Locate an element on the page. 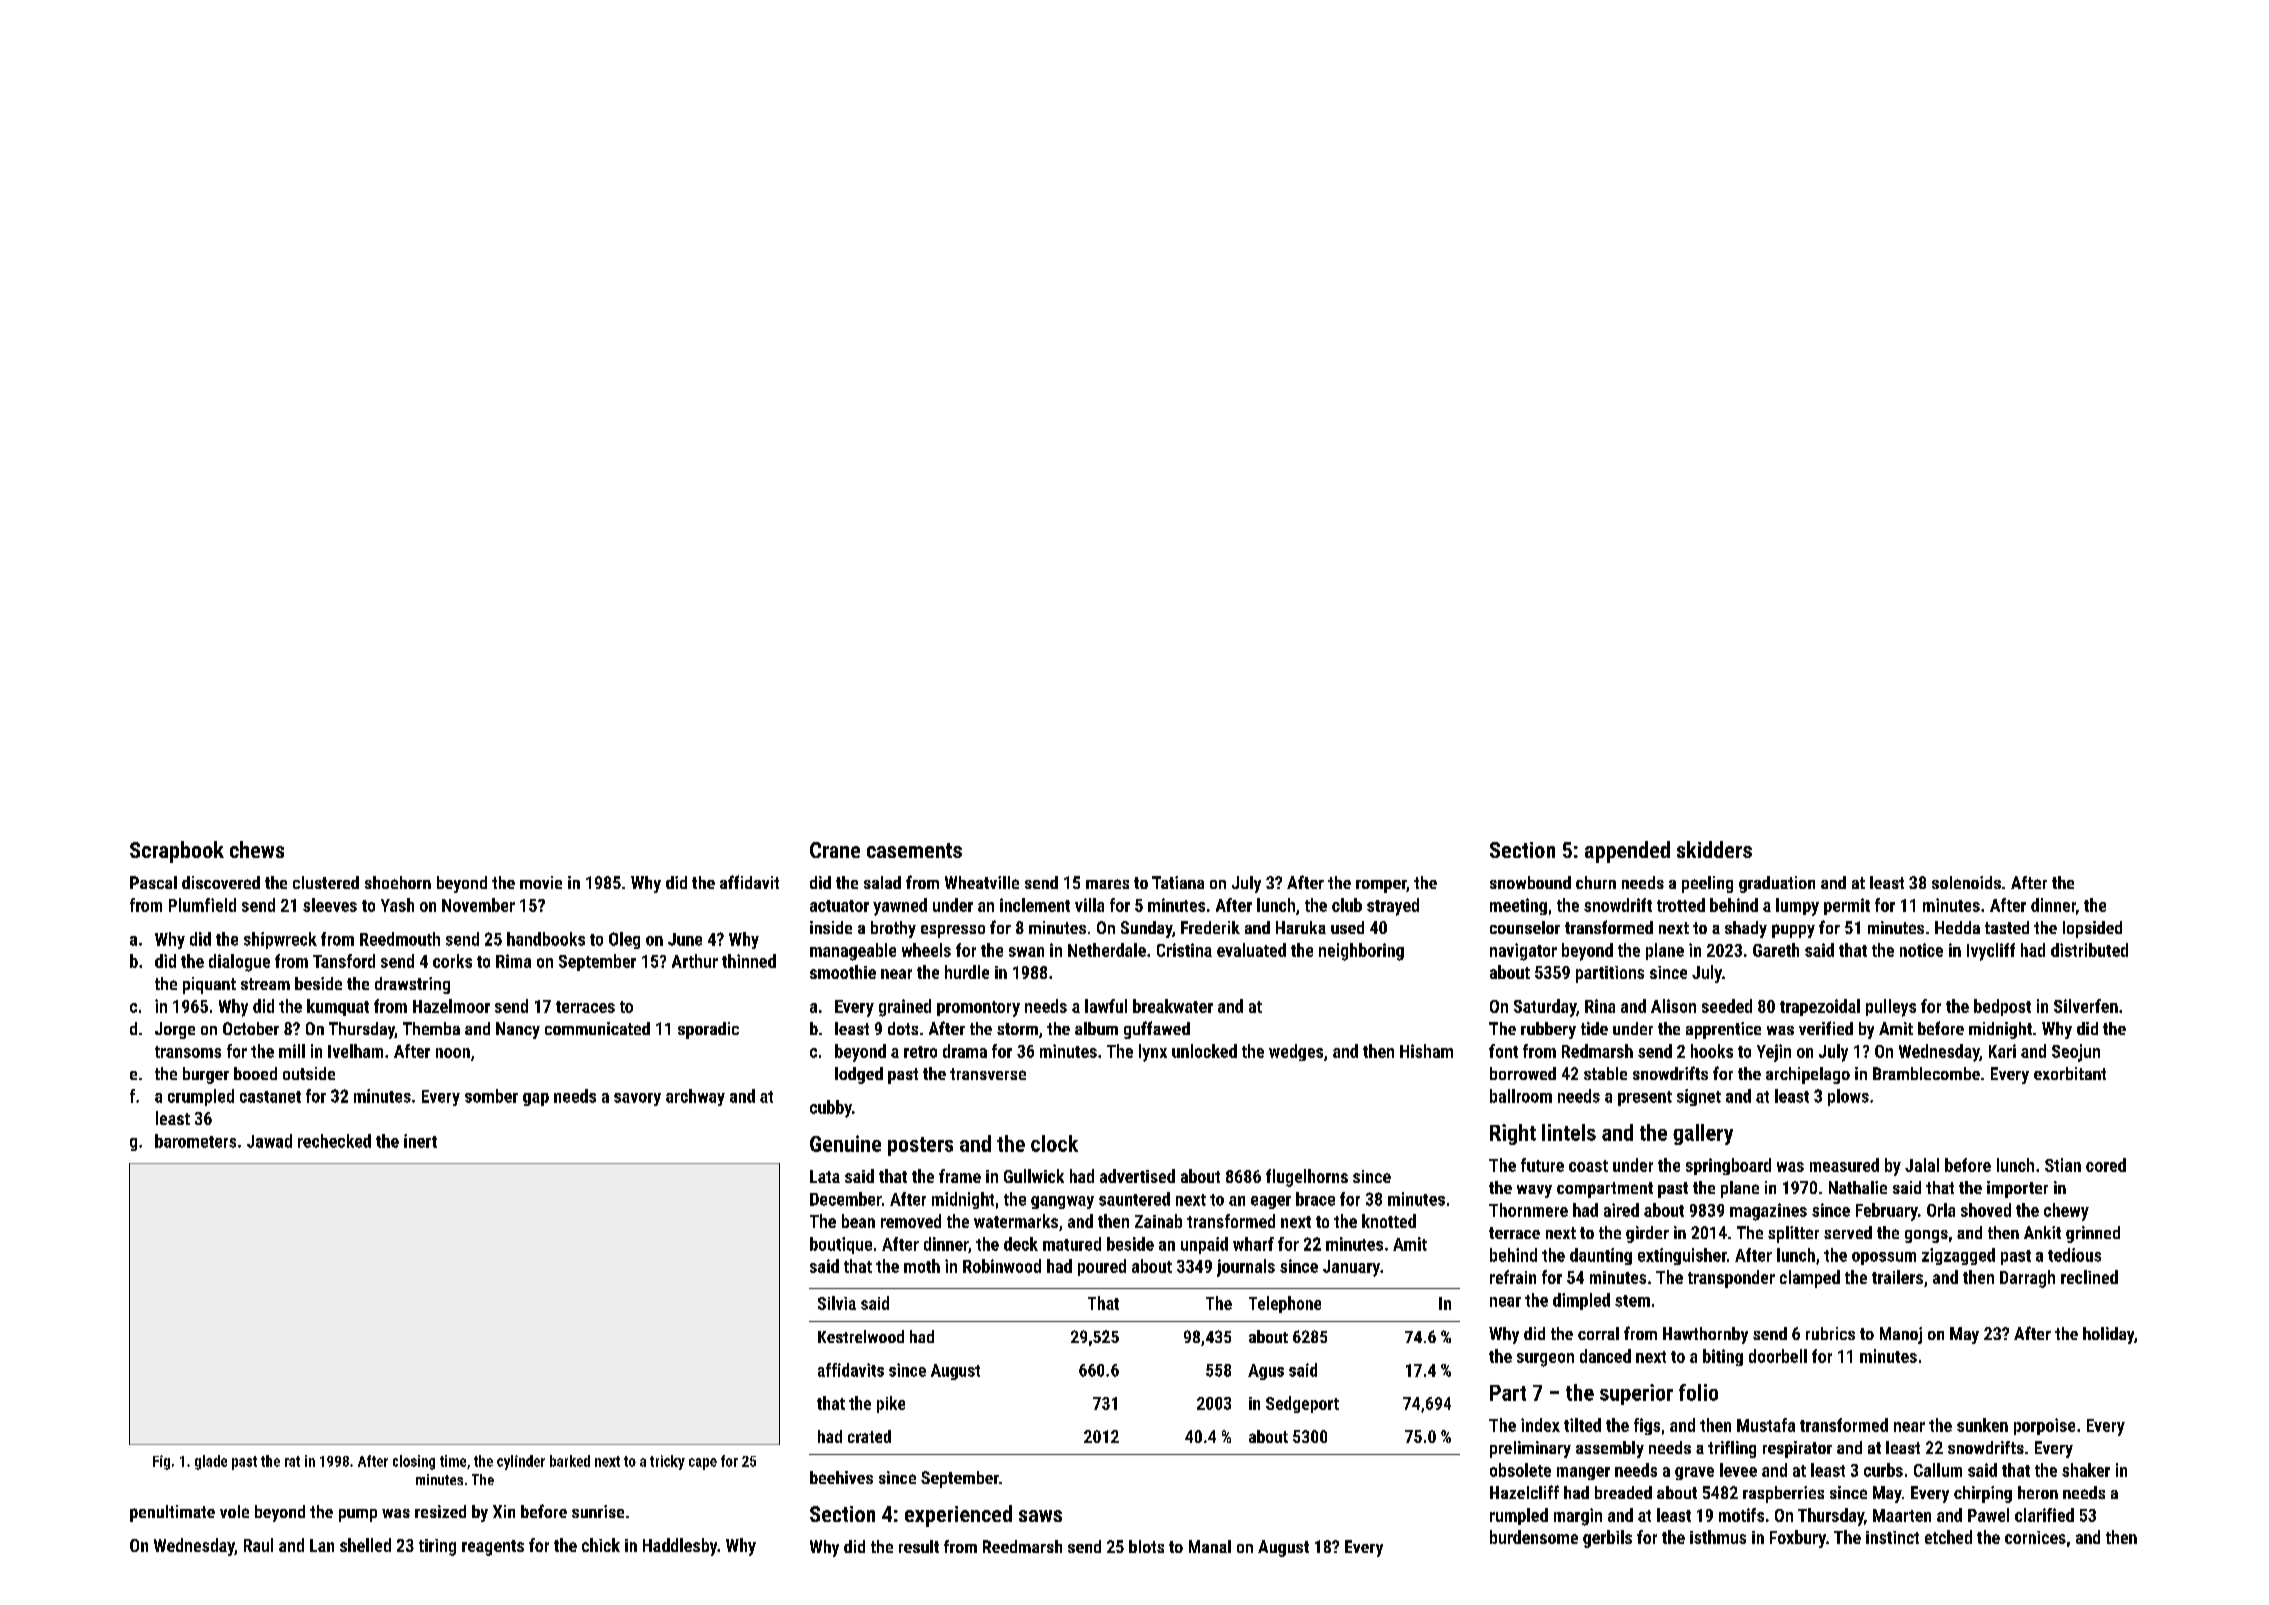 The width and height of the page is (2269, 1605). glade is located at coordinates (211, 1462).
